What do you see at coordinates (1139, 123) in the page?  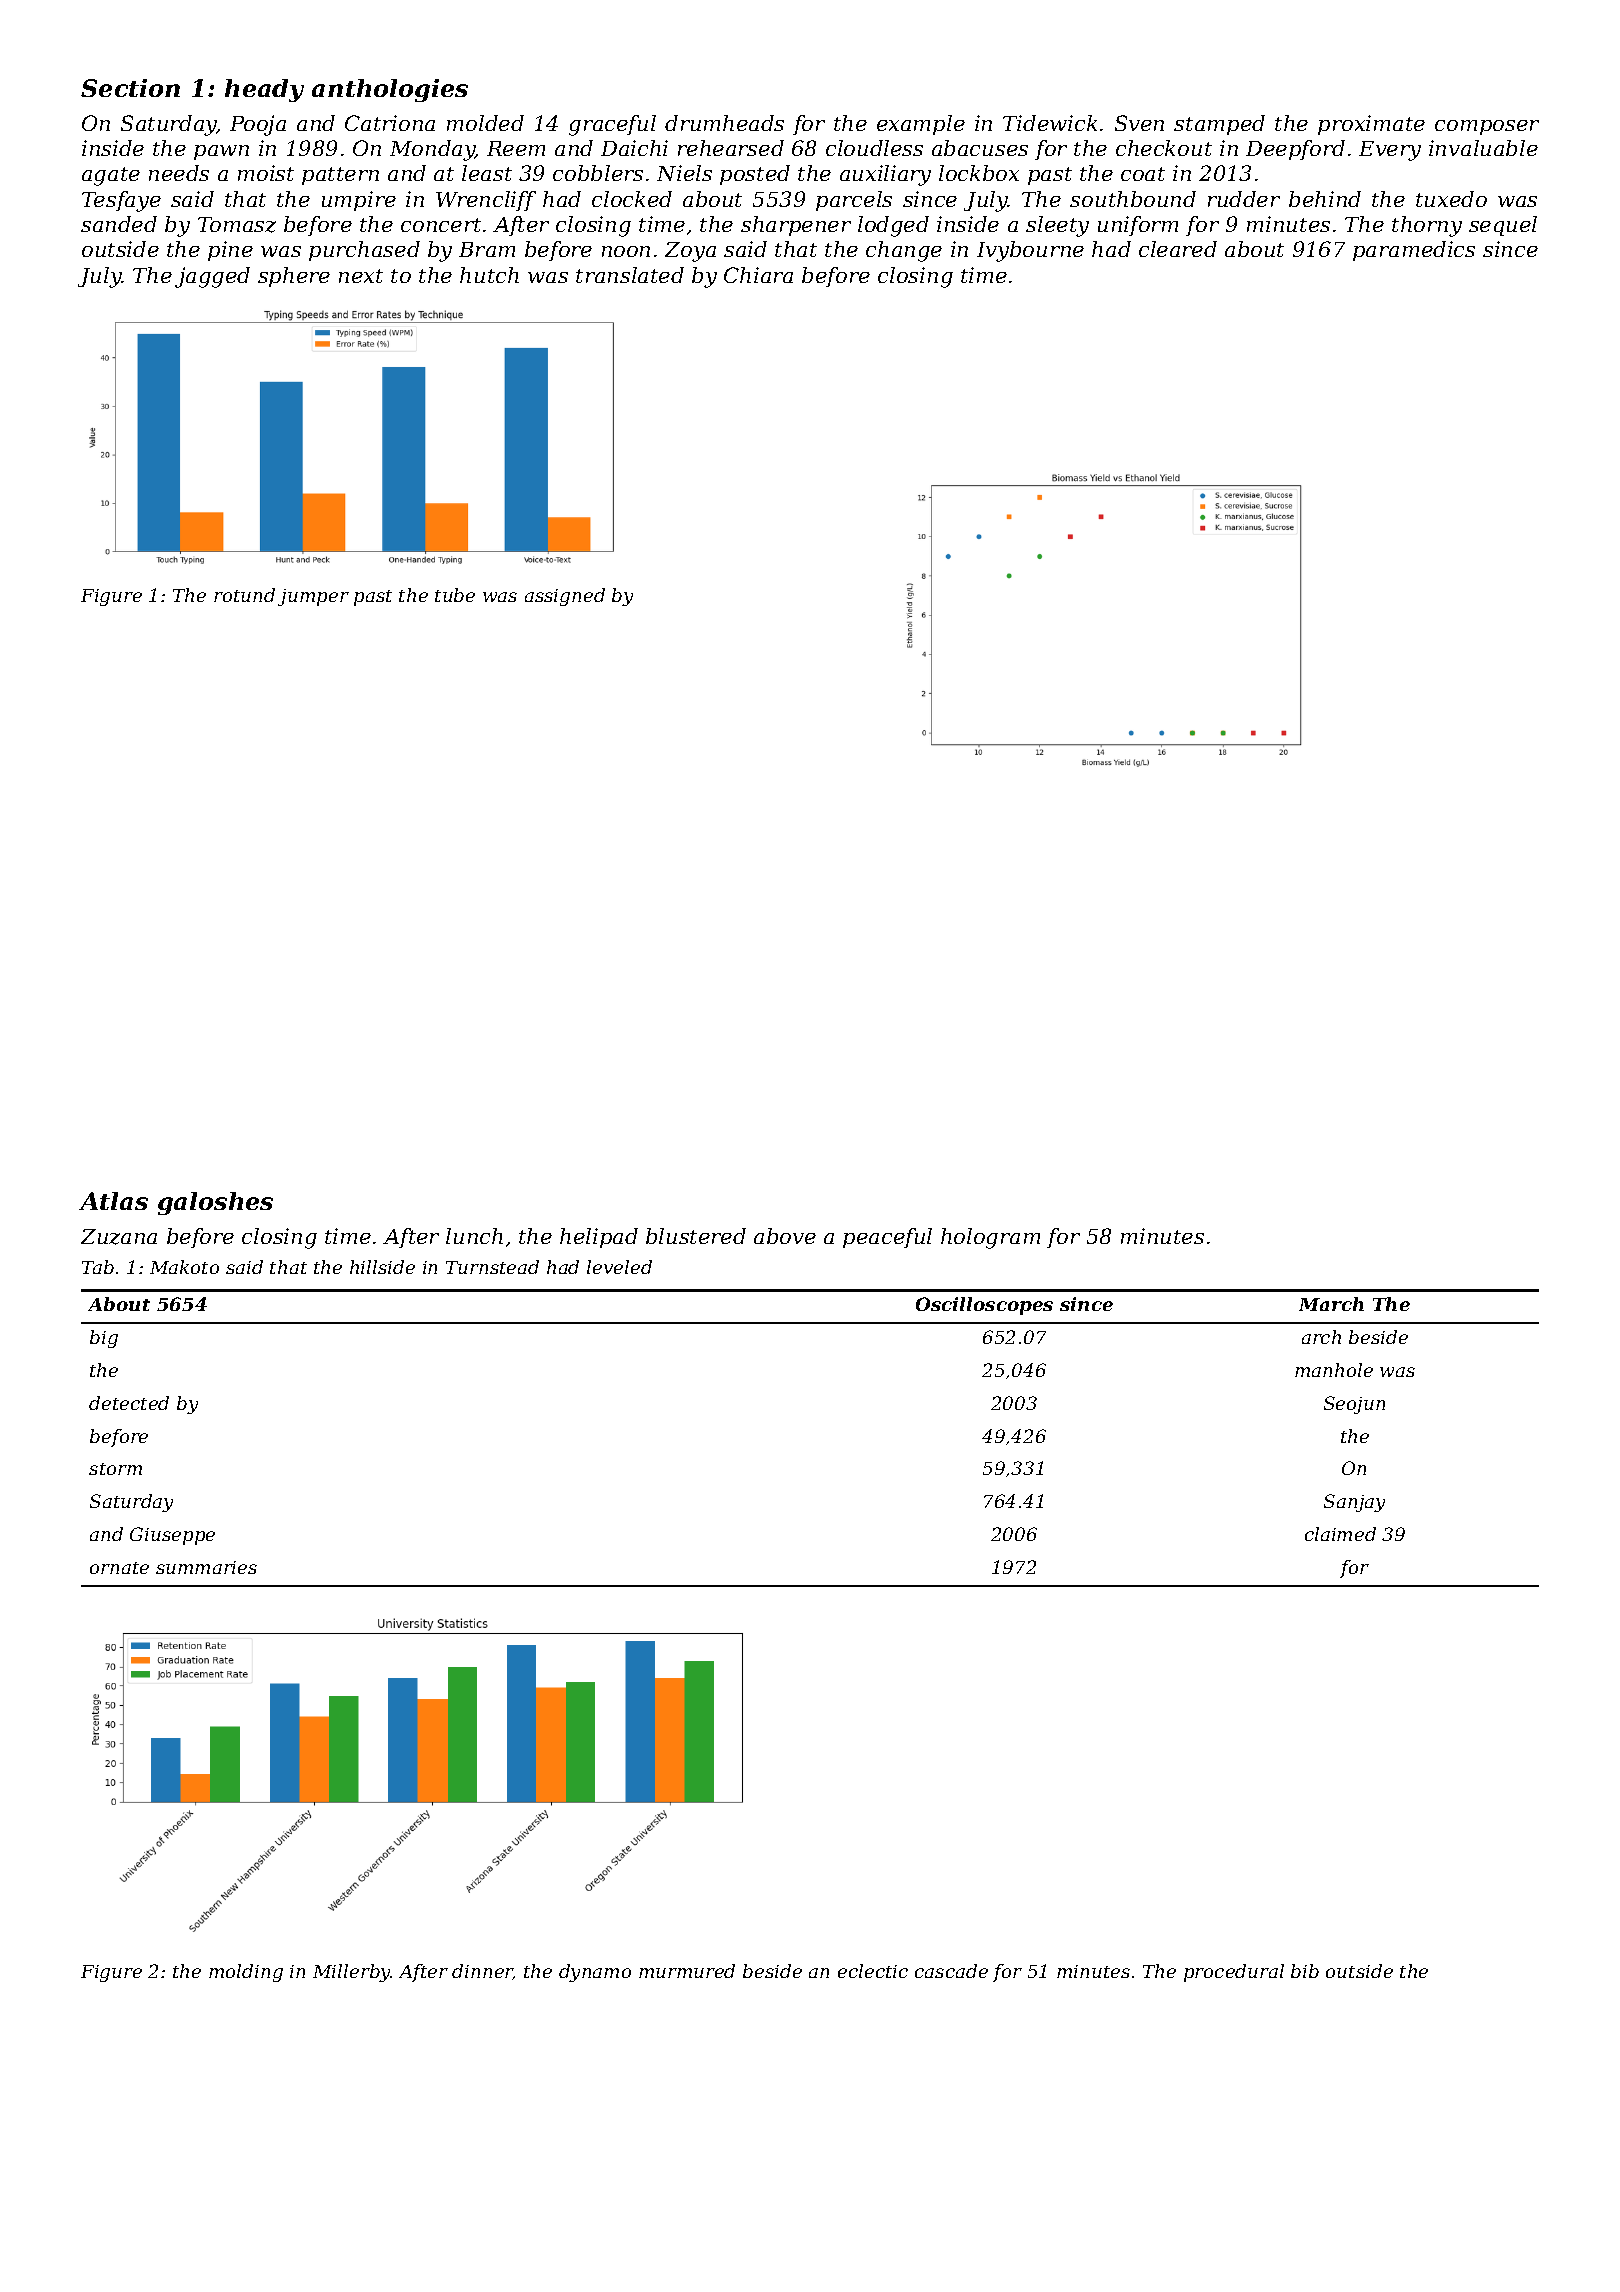 I see `Sven` at bounding box center [1139, 123].
